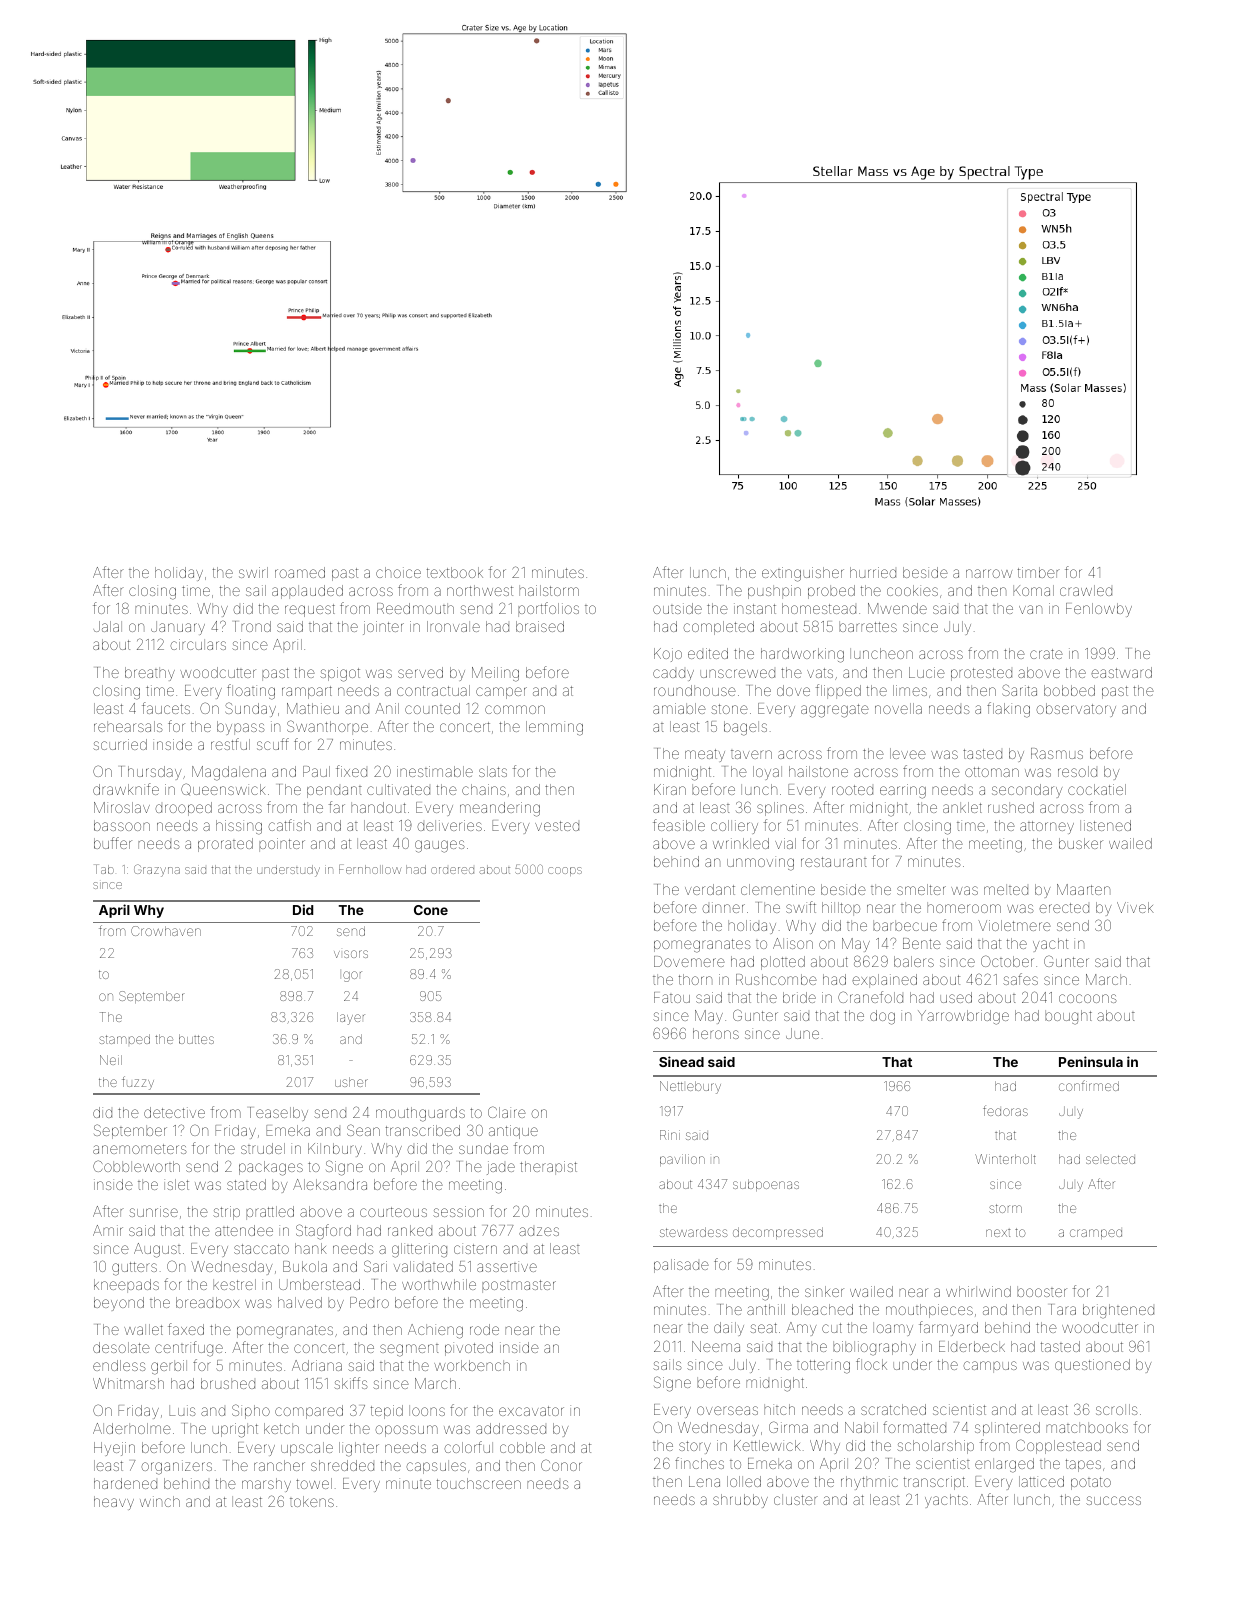  Describe the element at coordinates (253, 572) in the screenshot. I see `swirl` at that location.
